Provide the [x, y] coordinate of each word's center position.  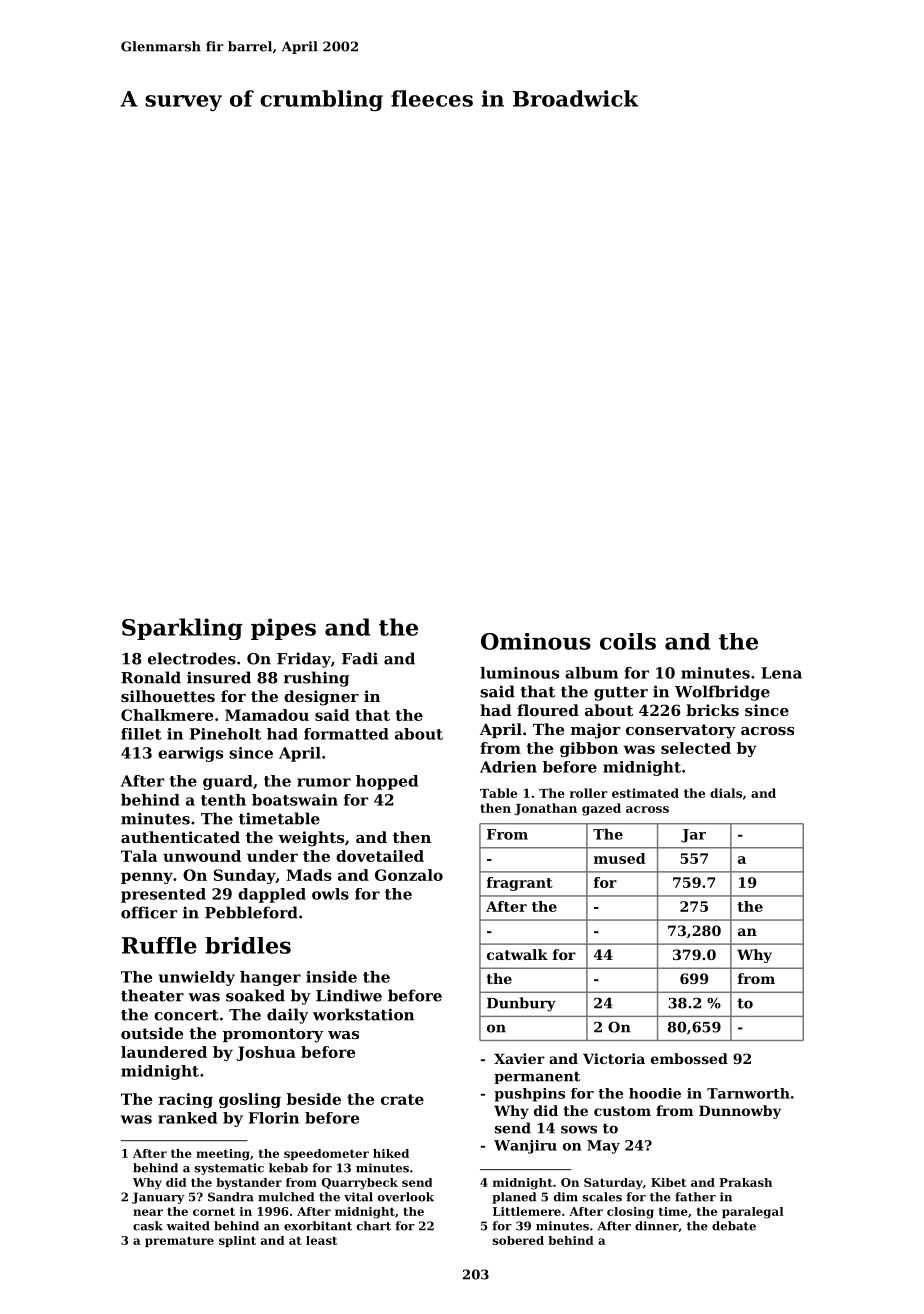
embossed [689, 1058]
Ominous [536, 641]
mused [620, 858]
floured [548, 710]
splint [237, 1241]
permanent [537, 1077]
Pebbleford [251, 912]
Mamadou [267, 715]
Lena [781, 673]
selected [696, 748]
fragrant [520, 884]
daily [287, 1016]
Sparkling [182, 629]
